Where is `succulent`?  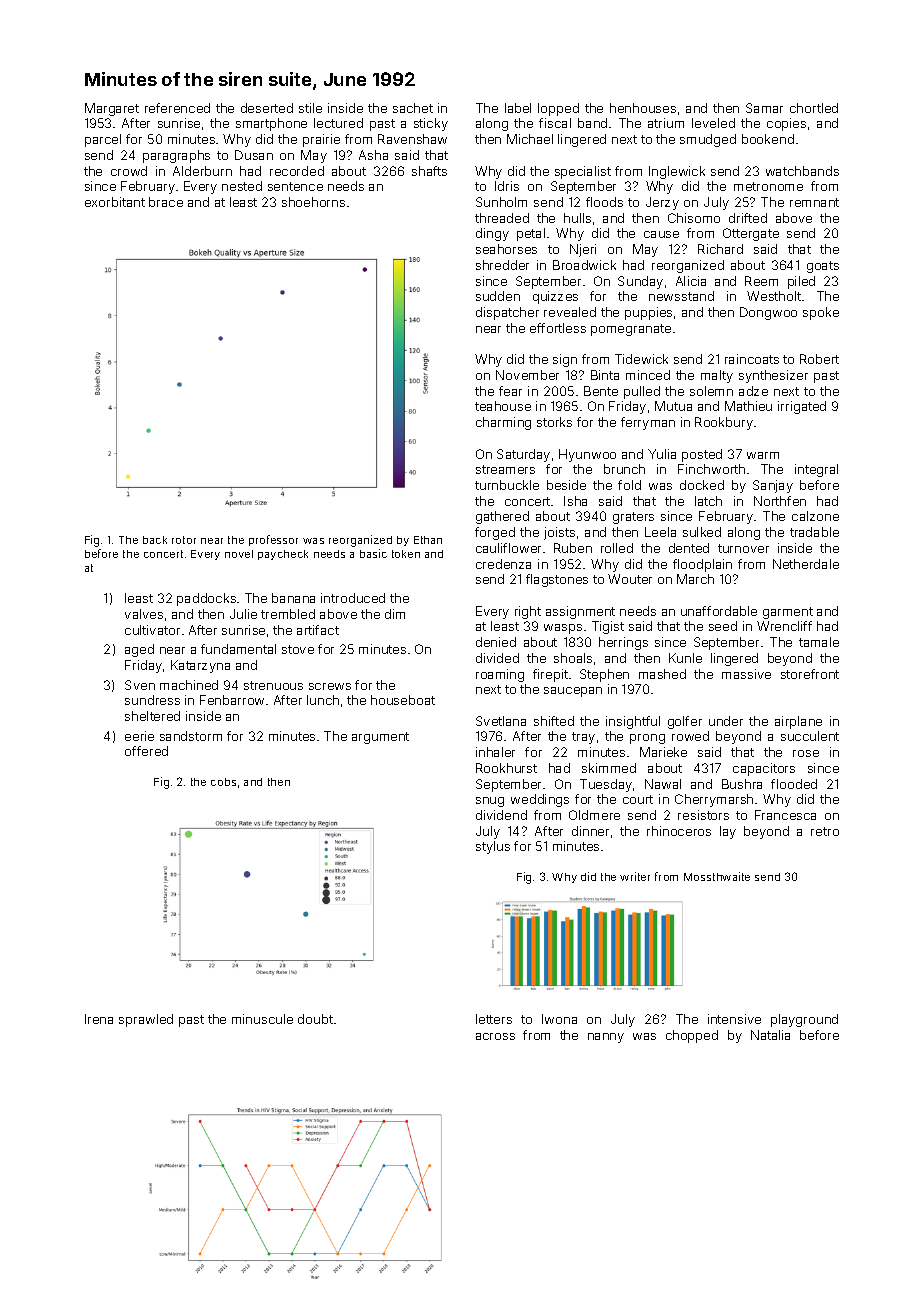
succulent is located at coordinates (810, 736).
